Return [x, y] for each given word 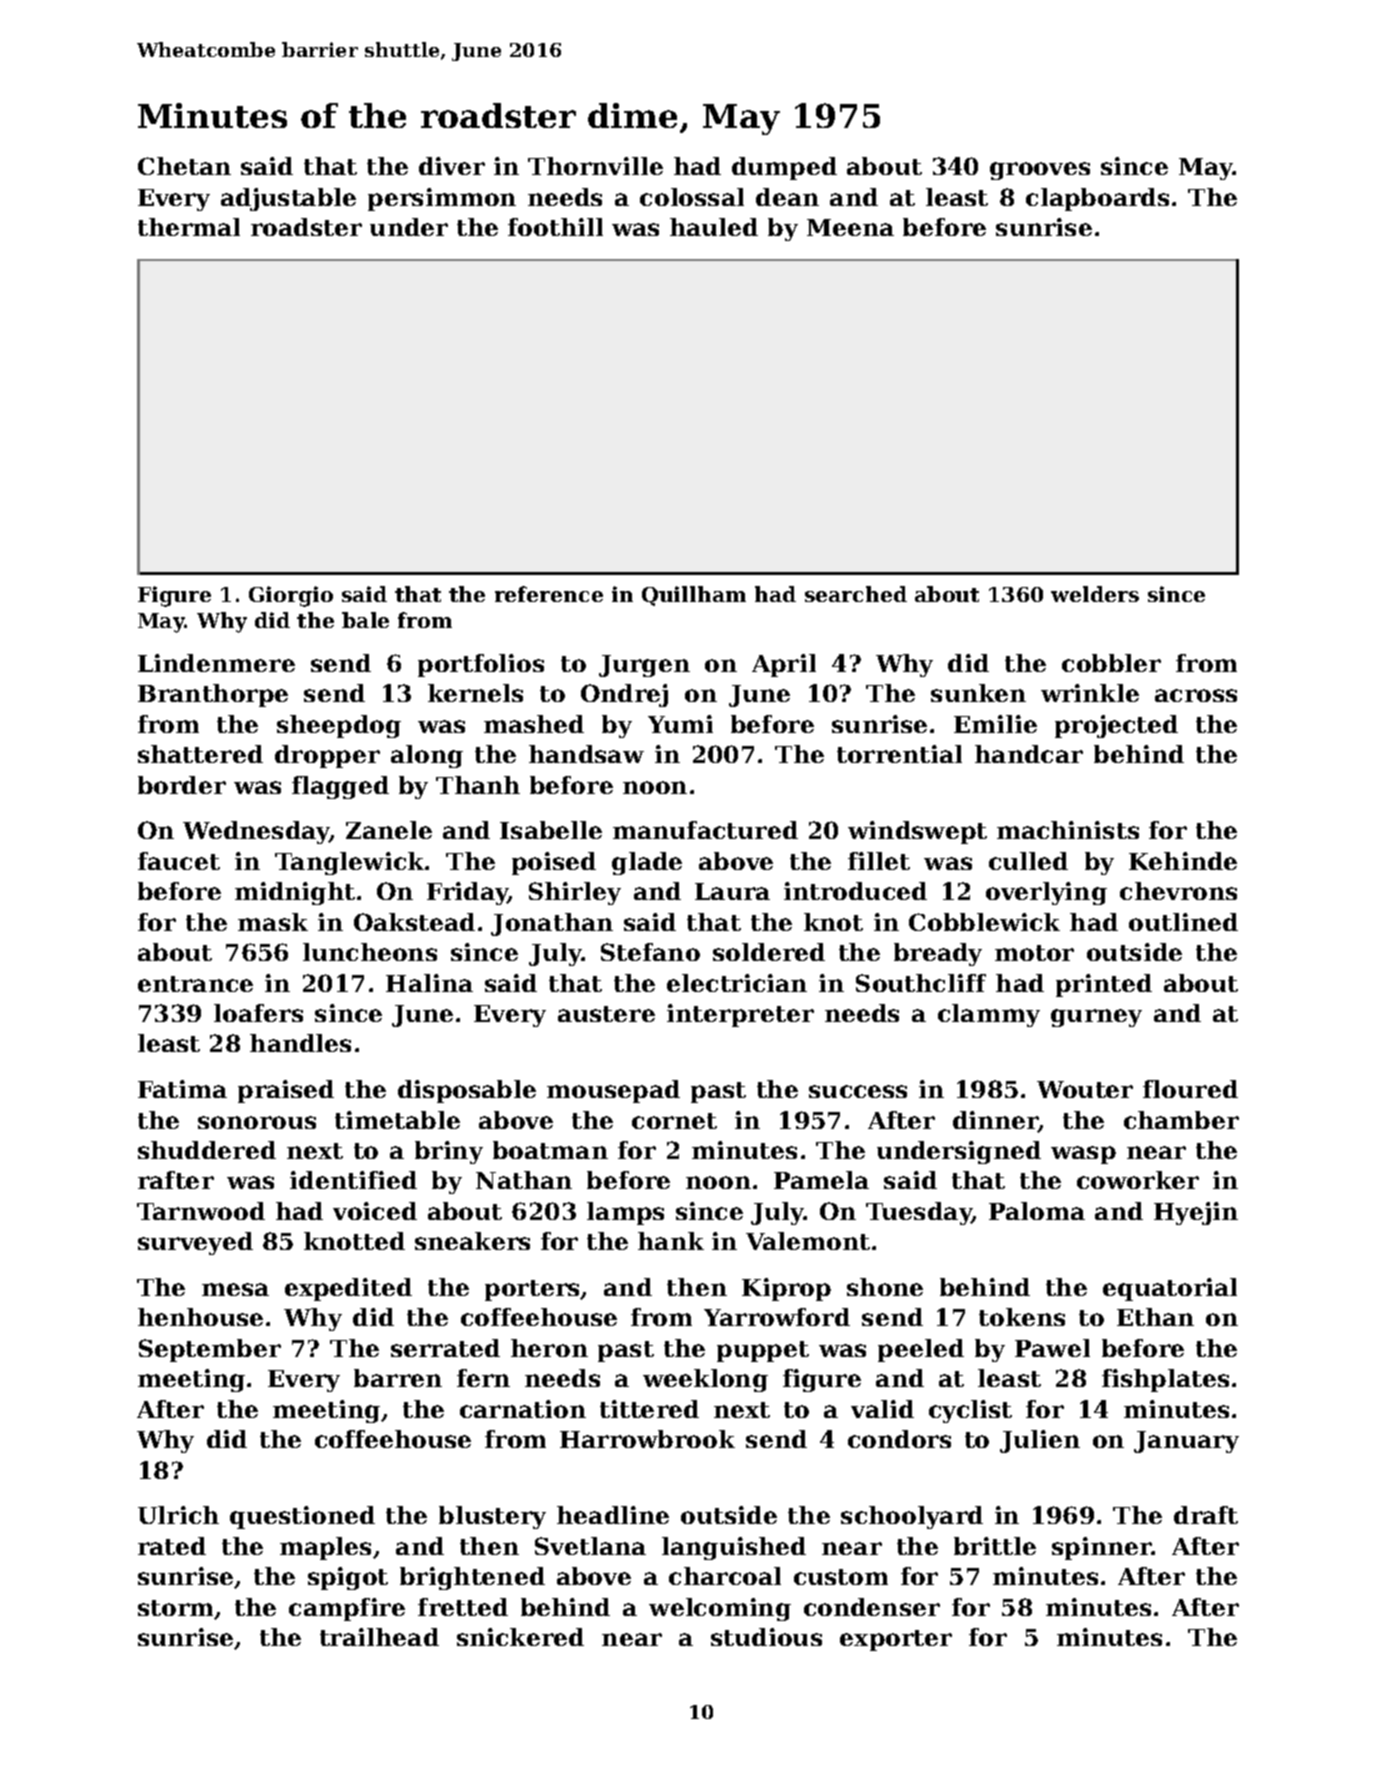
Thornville [595, 166]
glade [647, 863]
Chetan [184, 166]
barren [398, 1378]
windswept [917, 832]
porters [533, 1290]
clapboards [1097, 199]
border [182, 785]
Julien [1040, 1441]
